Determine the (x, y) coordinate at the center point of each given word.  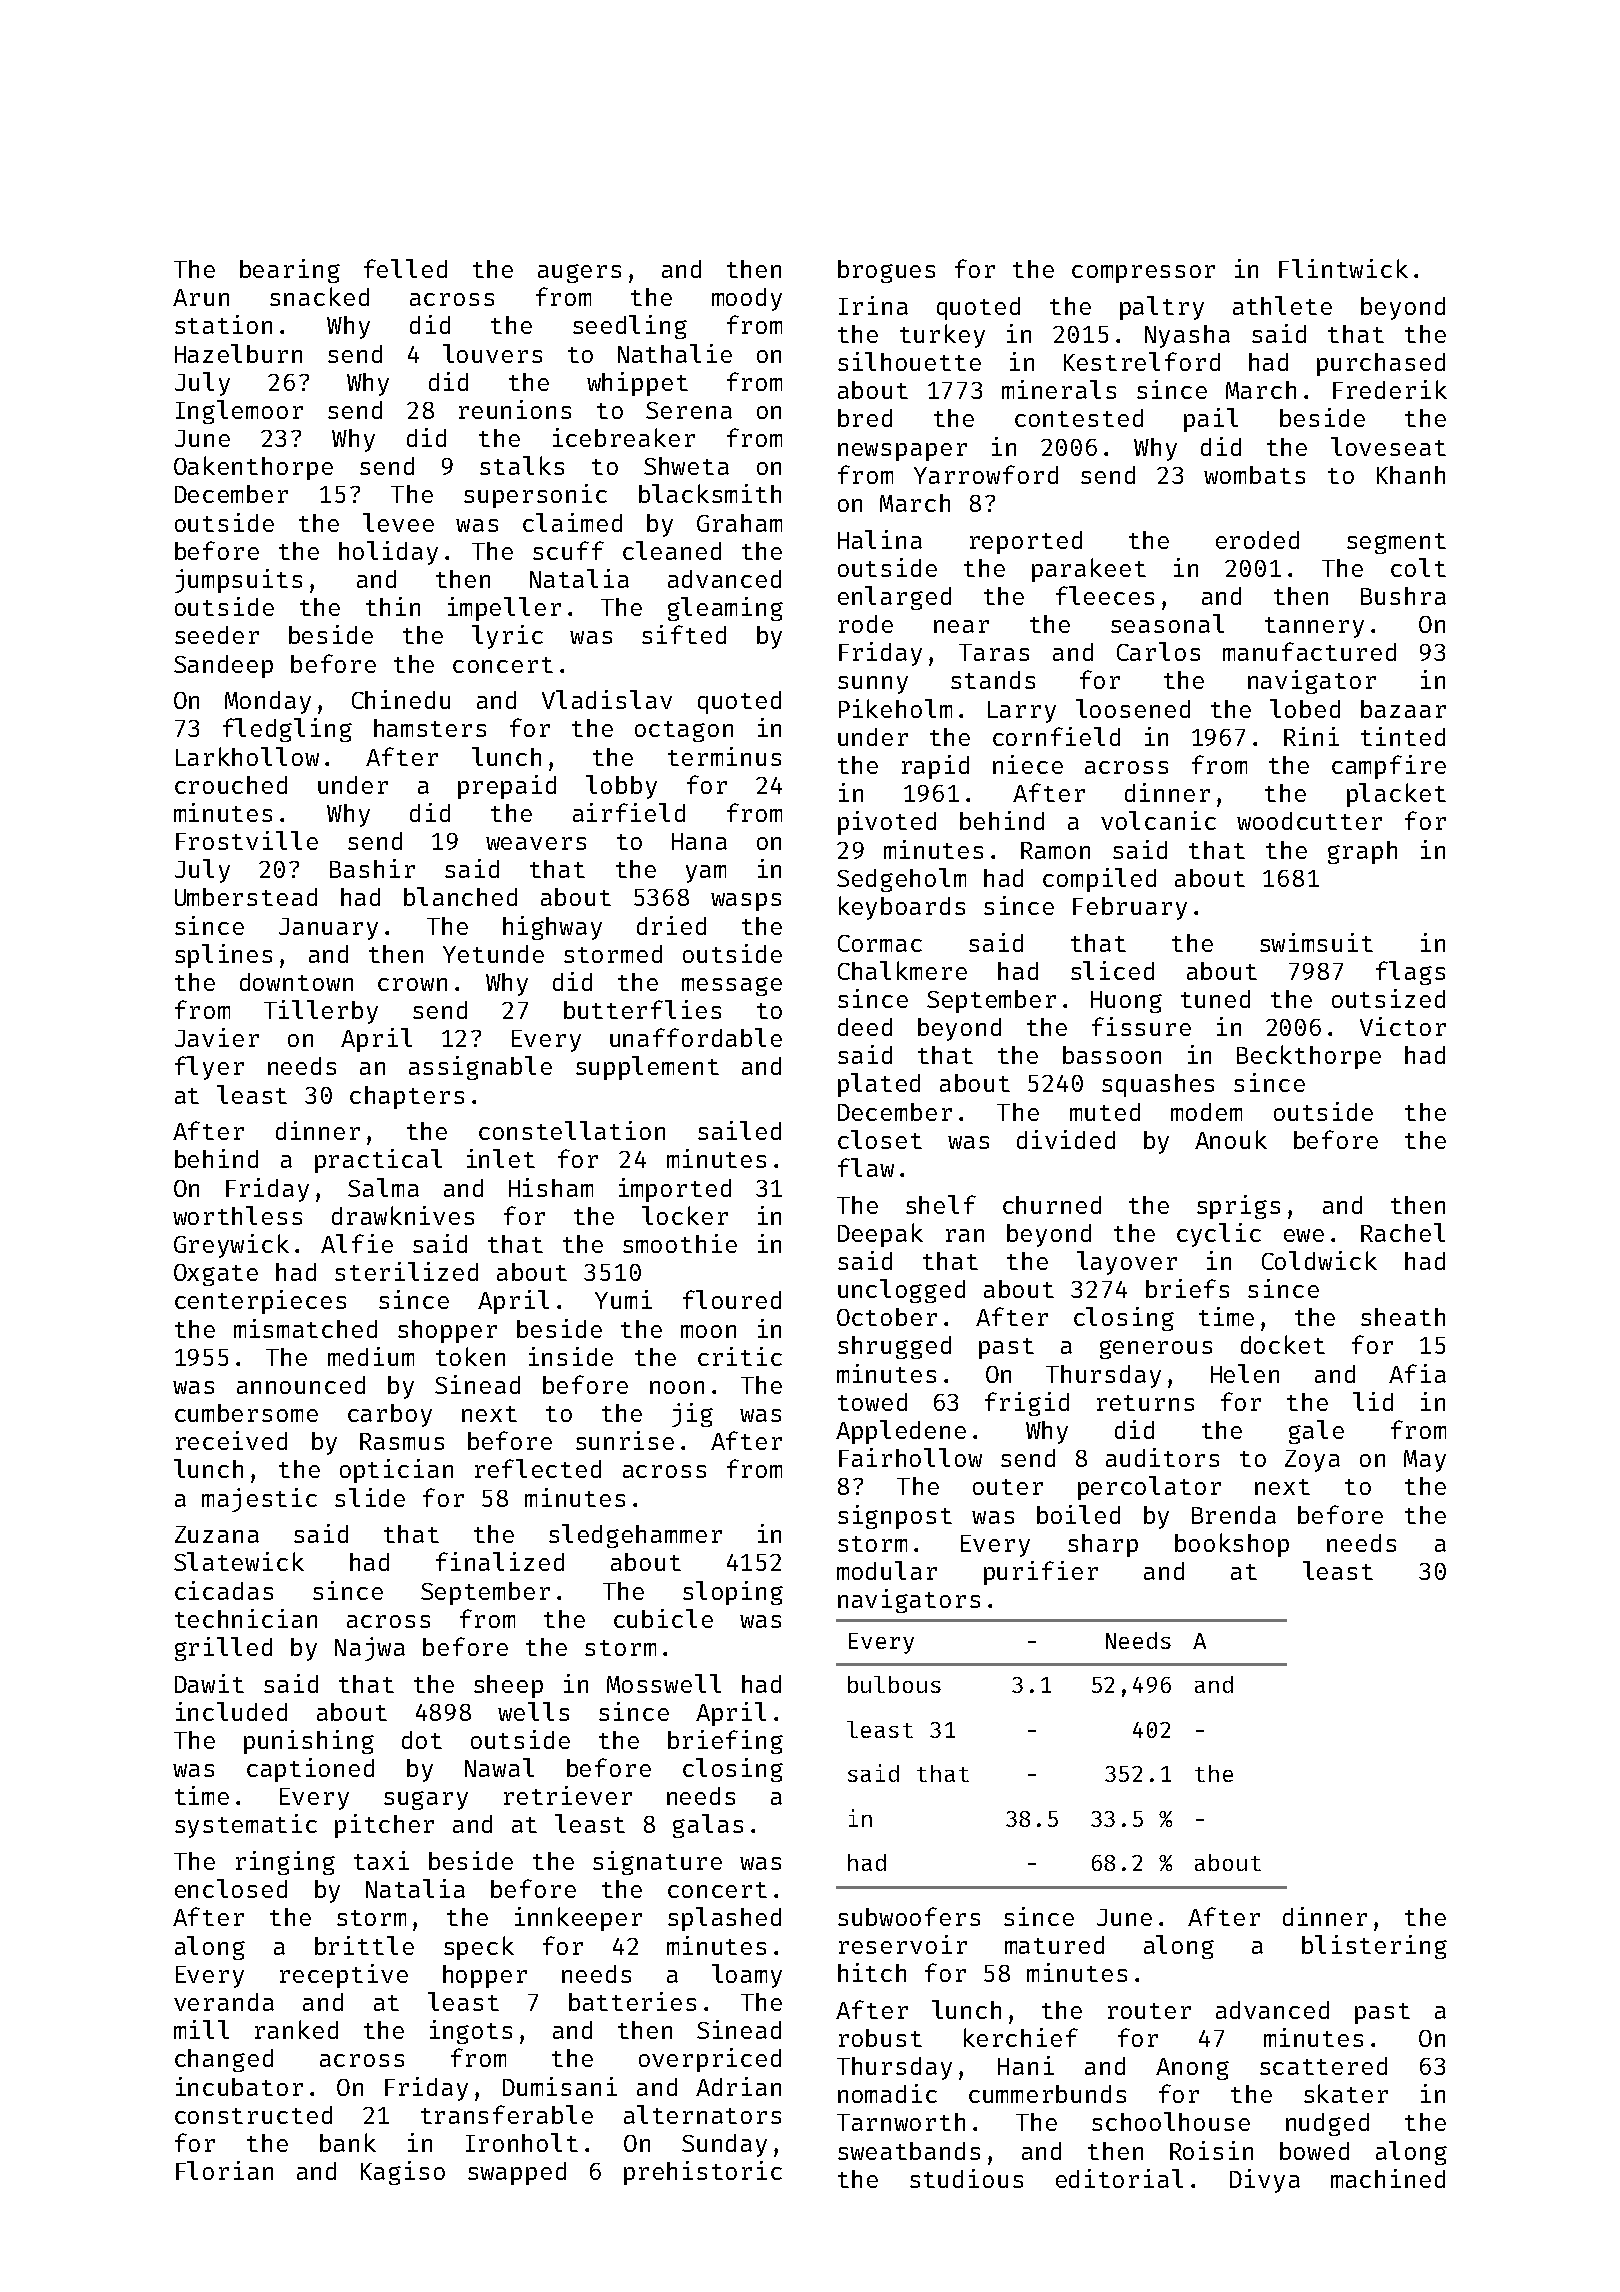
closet (880, 1139)
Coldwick (1319, 1260)
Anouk (1231, 1139)
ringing (285, 1863)
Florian (224, 2170)
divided (1066, 1139)
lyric (507, 637)
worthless (237, 1215)
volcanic (1158, 820)
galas (708, 1826)
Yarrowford (986, 474)
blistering (1374, 1947)
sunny (873, 685)
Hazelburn (238, 353)
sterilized (406, 1271)
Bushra (1403, 596)
